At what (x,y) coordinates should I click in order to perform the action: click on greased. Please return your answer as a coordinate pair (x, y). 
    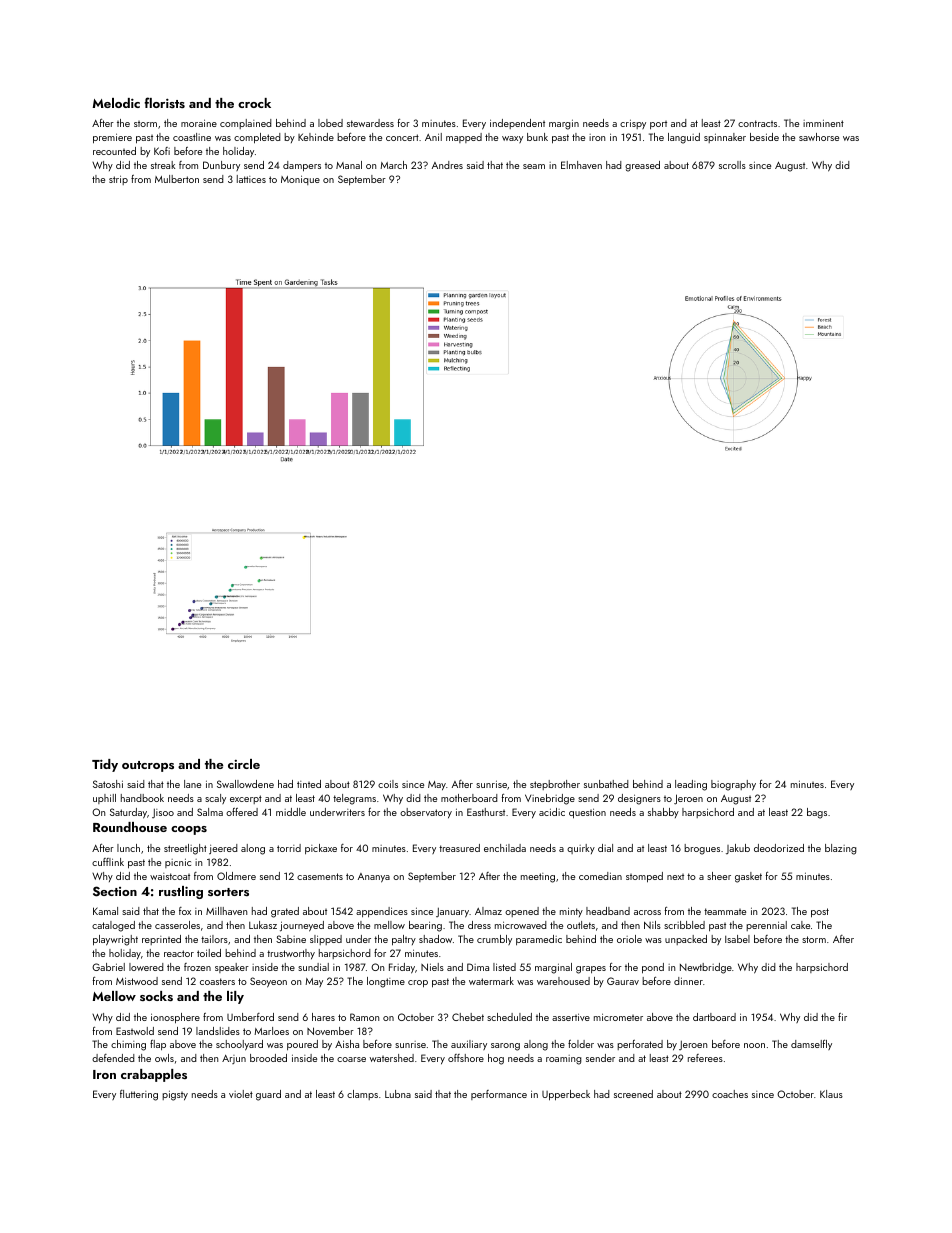
    Looking at the image, I should click on (642, 166).
